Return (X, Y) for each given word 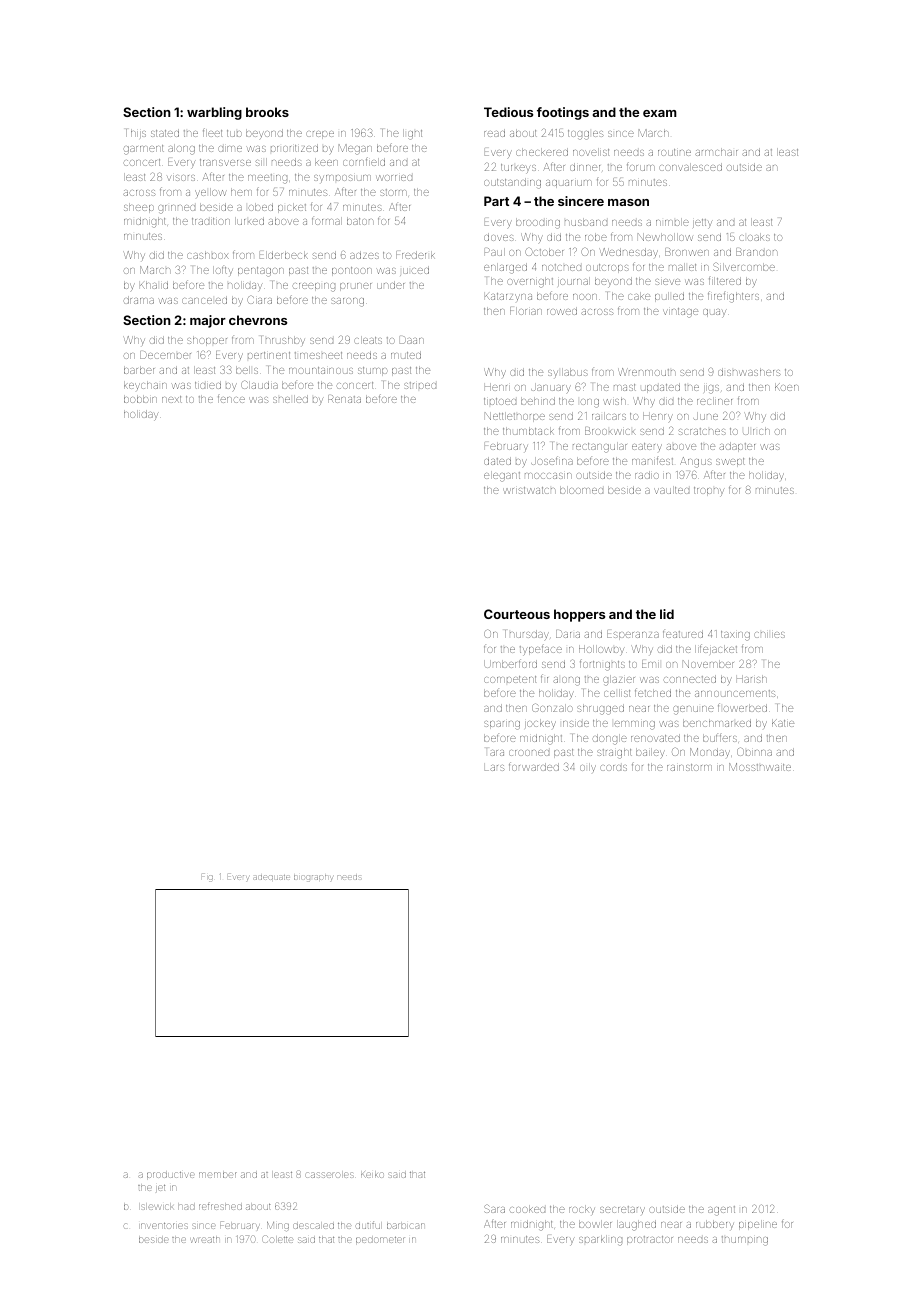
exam (660, 113)
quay (714, 313)
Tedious (508, 112)
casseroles (330, 1175)
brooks (267, 112)
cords (613, 768)
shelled (290, 399)
